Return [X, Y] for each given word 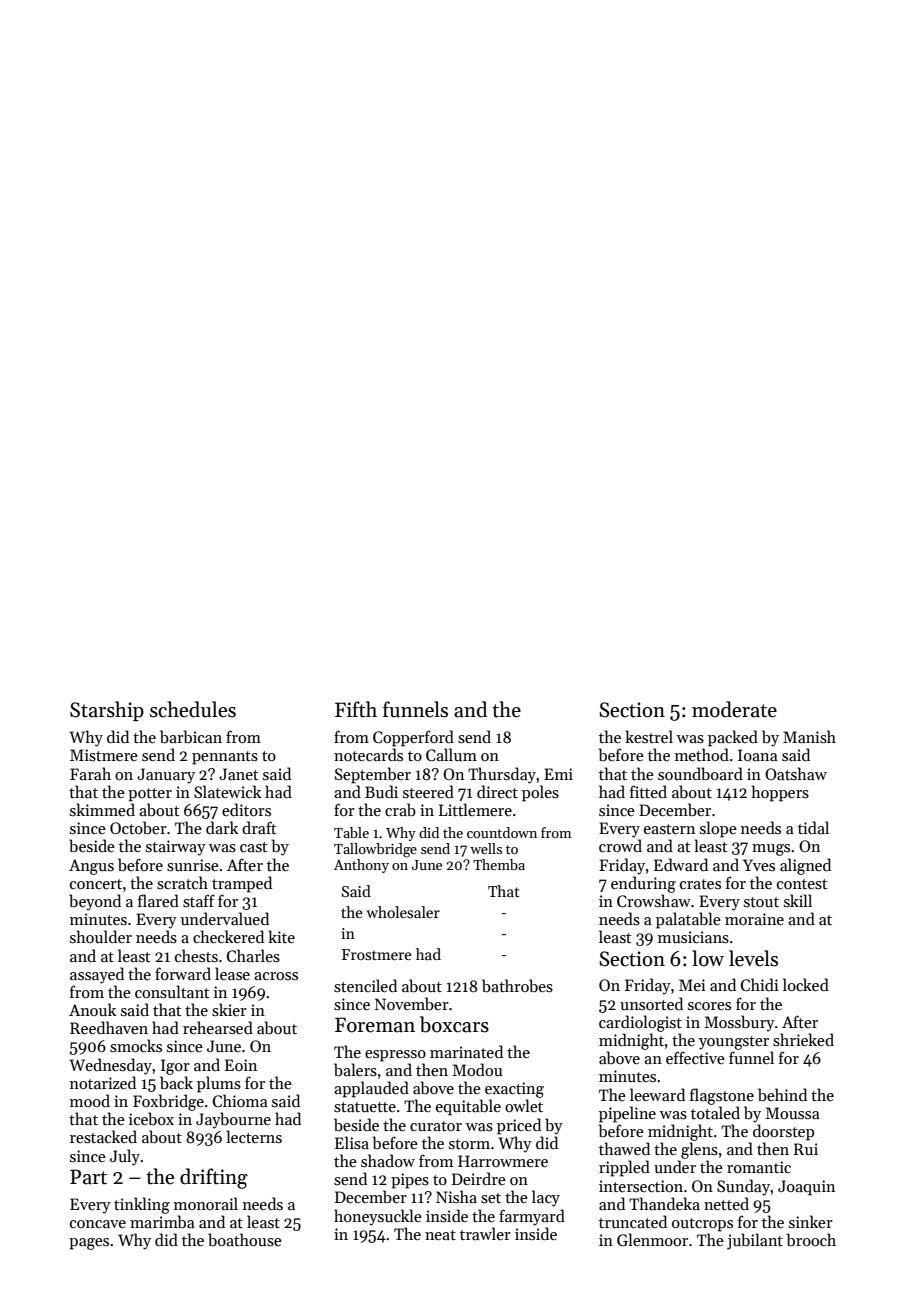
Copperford [413, 738]
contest [802, 884]
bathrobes [517, 986]
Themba [499, 864]
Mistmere [104, 755]
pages [89, 1244]
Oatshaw [796, 773]
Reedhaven [109, 1027]
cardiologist [640, 1023]
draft [259, 827]
